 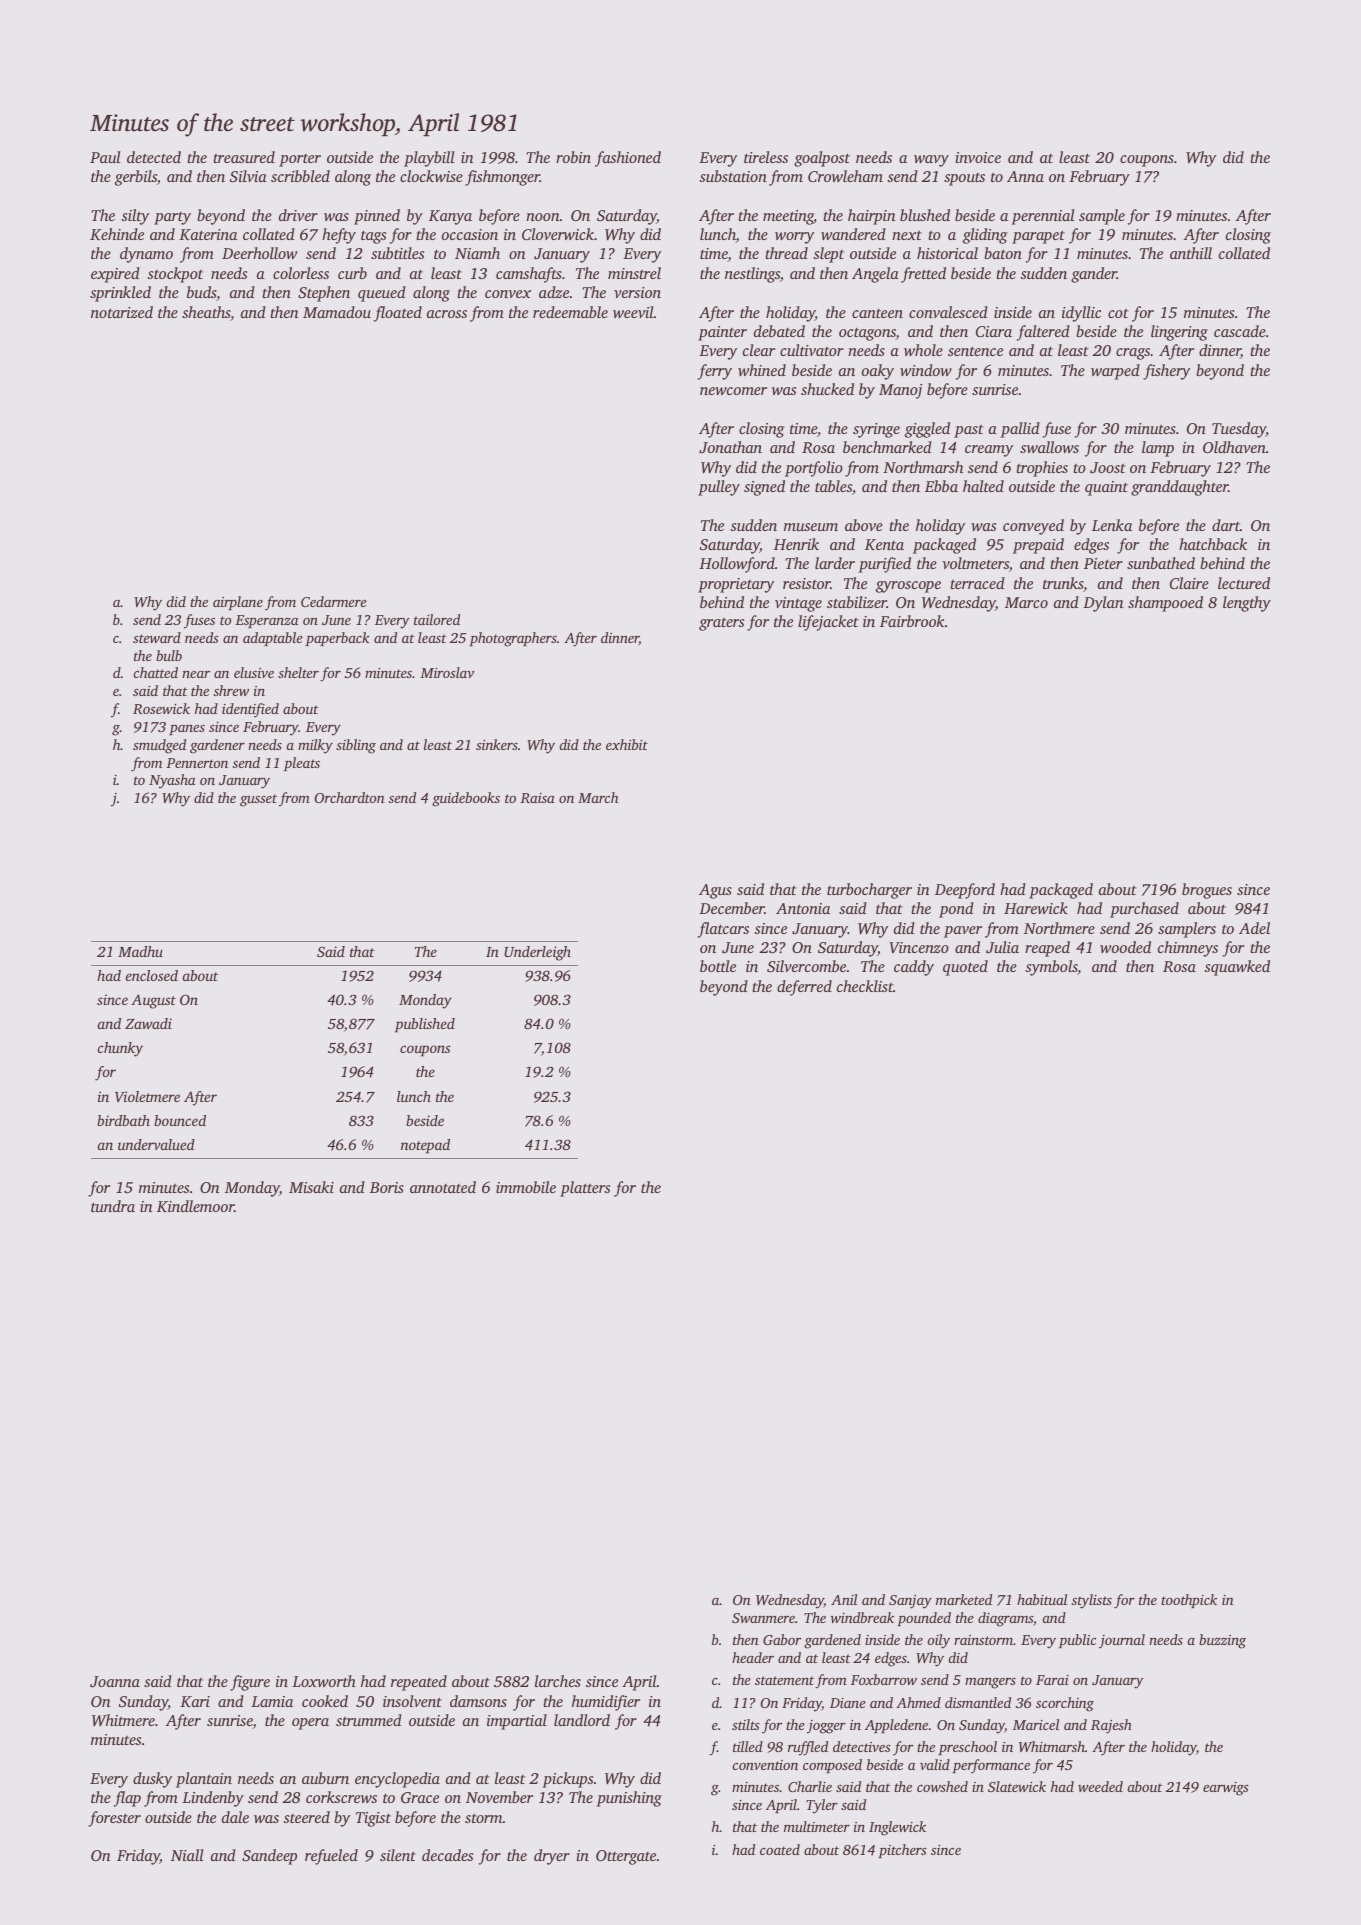 I want to click on sentence, so click(x=975, y=351).
